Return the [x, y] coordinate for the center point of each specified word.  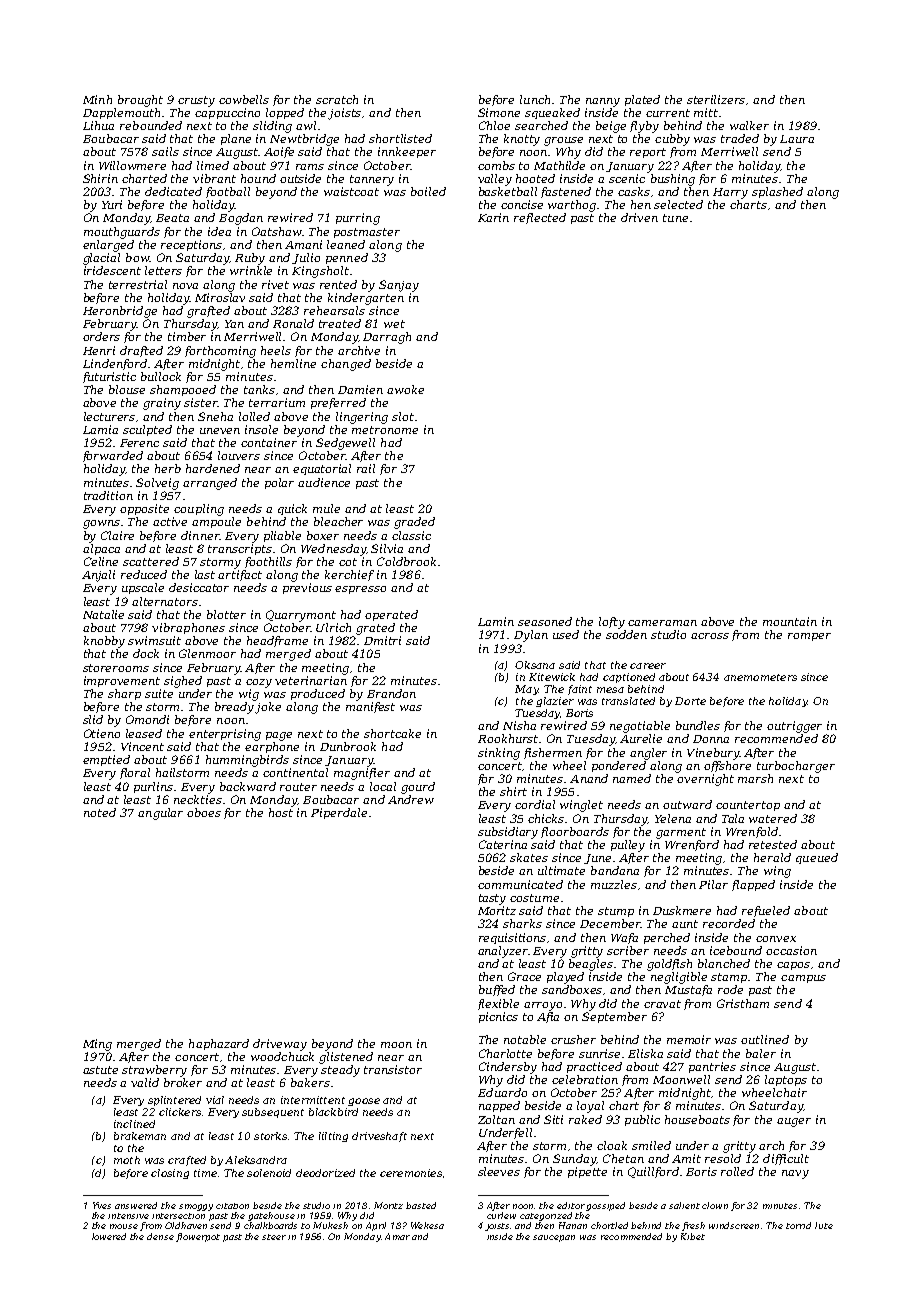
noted [100, 812]
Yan [234, 324]
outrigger [794, 727]
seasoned [545, 621]
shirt [513, 791]
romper [809, 637]
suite [159, 693]
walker [749, 125]
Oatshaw [277, 231]
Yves [102, 1205]
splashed [777, 192]
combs [496, 165]
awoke [405, 389]
